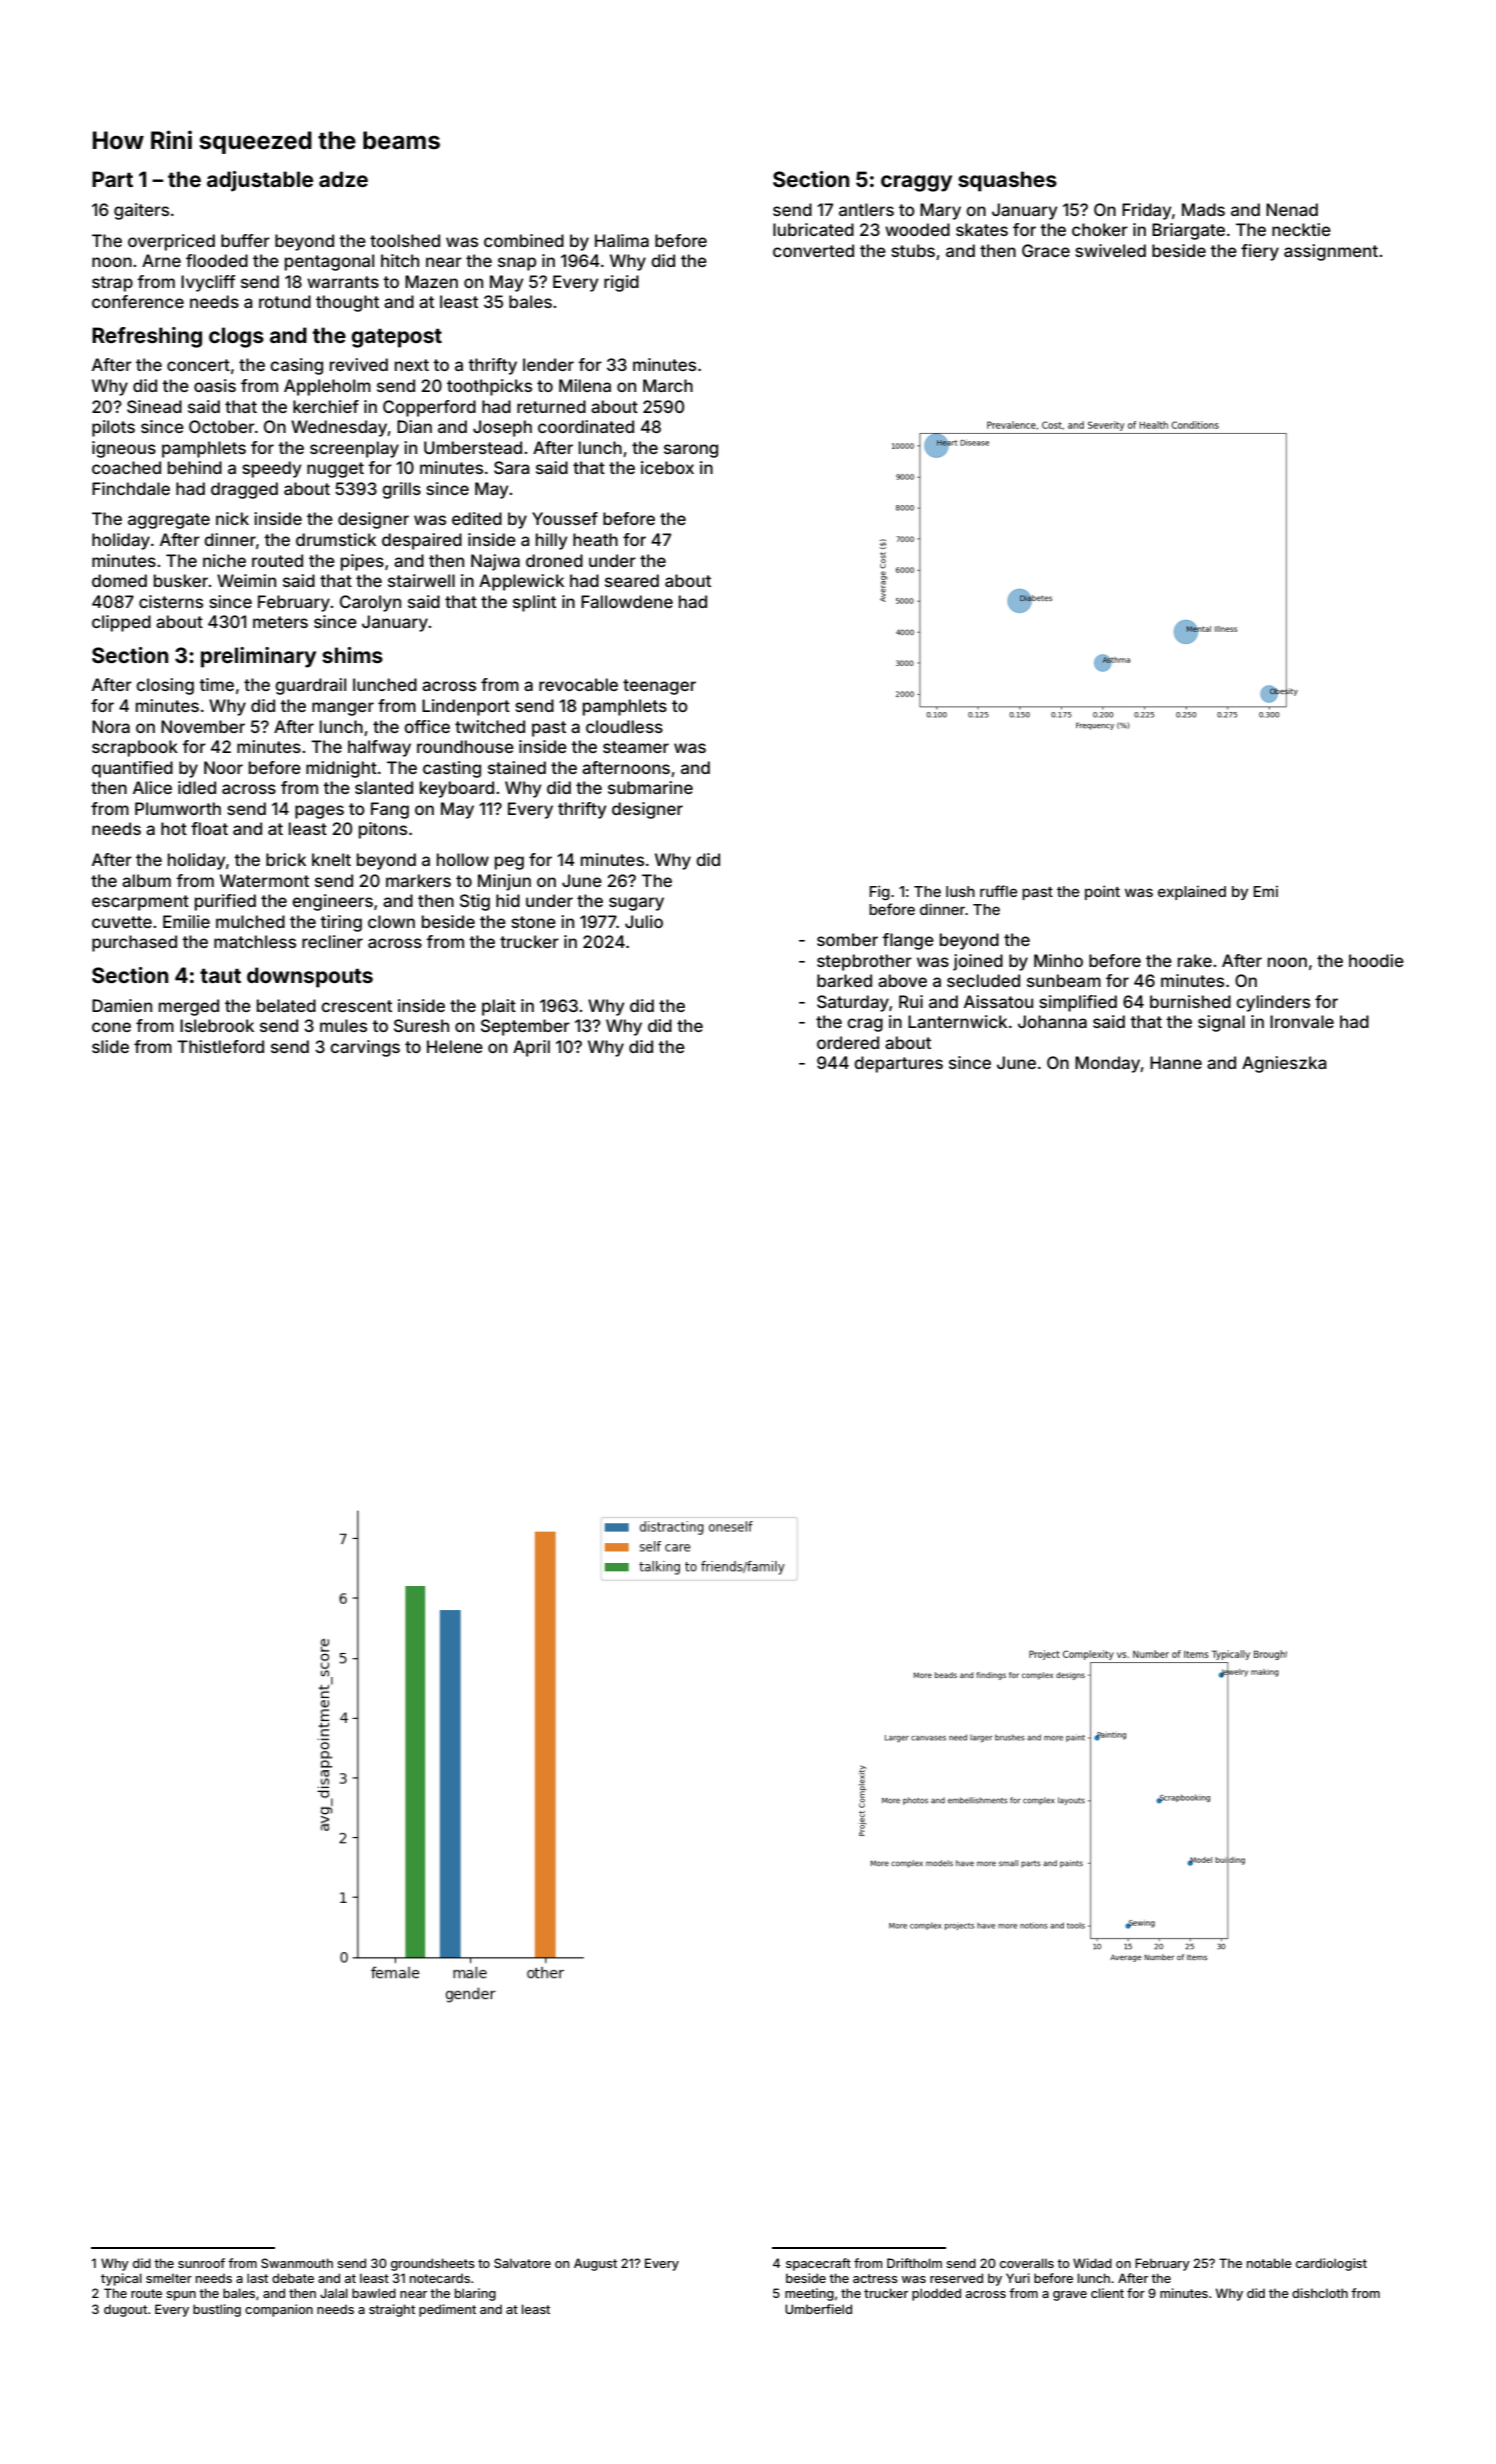 The width and height of the screenshot is (1496, 2464). I want to click on teenager, so click(659, 687).
